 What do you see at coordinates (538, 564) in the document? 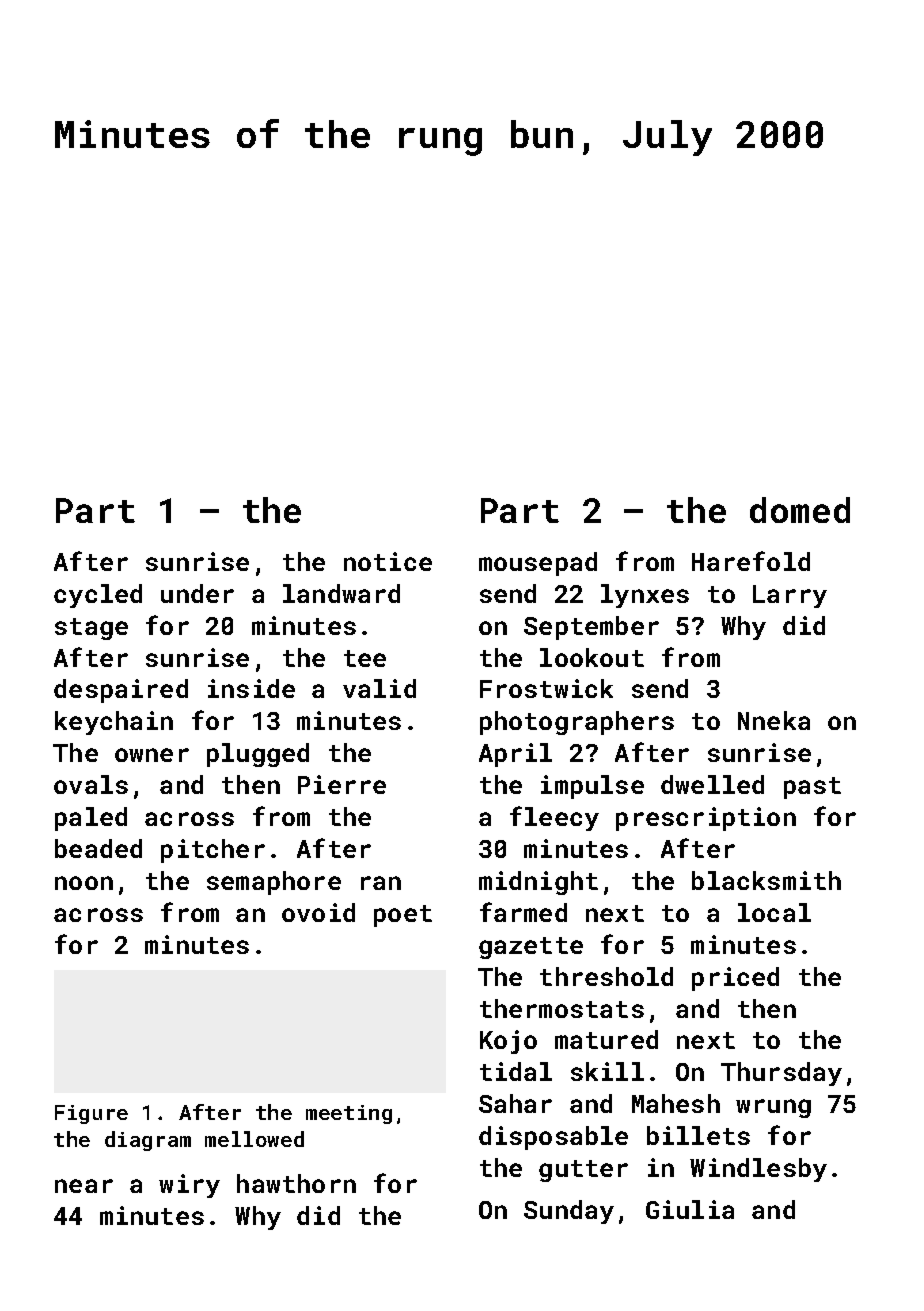
I see `mousepad` at bounding box center [538, 564].
